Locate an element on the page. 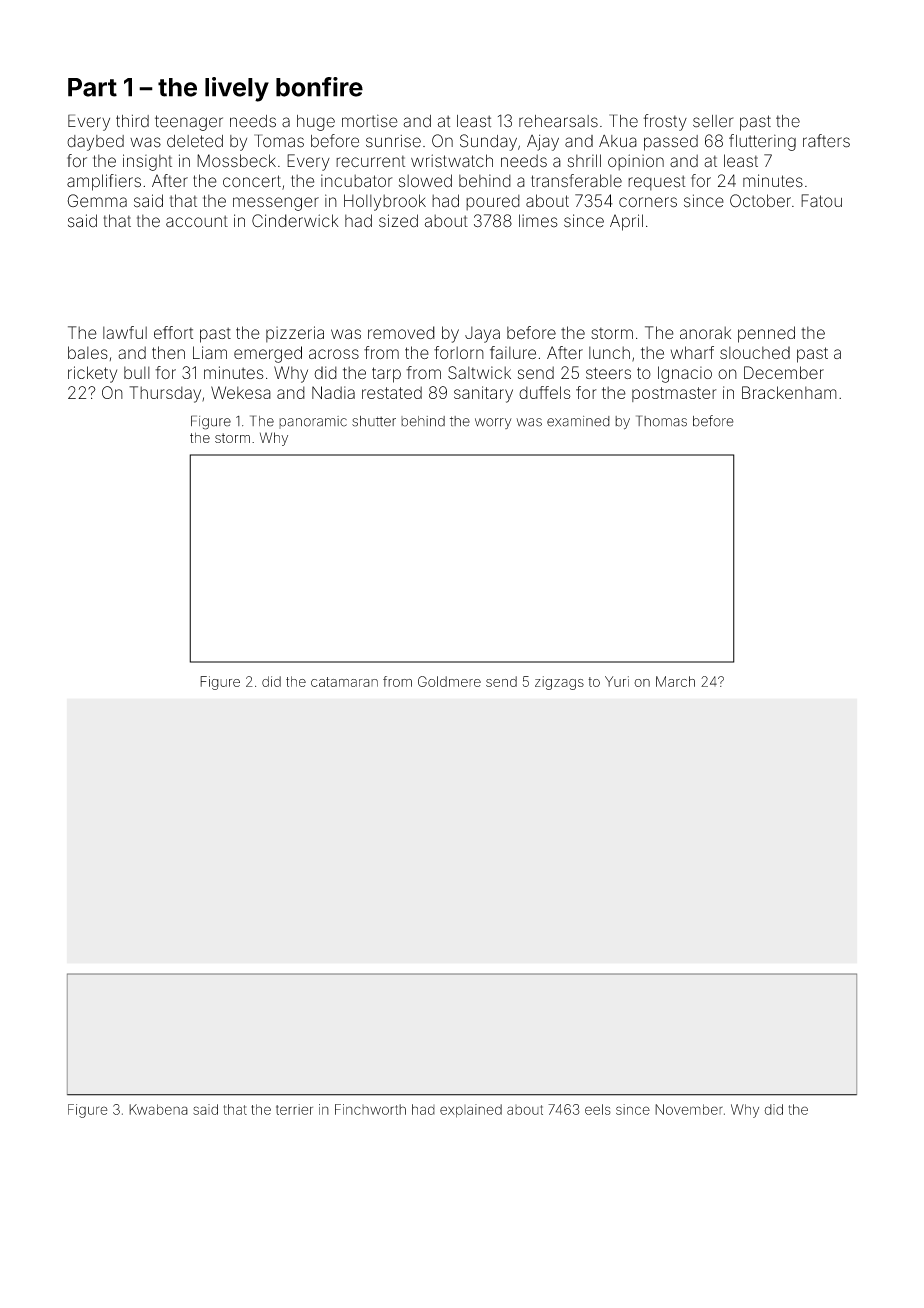 This page has height=1308, width=924. explained is located at coordinates (471, 1111).
